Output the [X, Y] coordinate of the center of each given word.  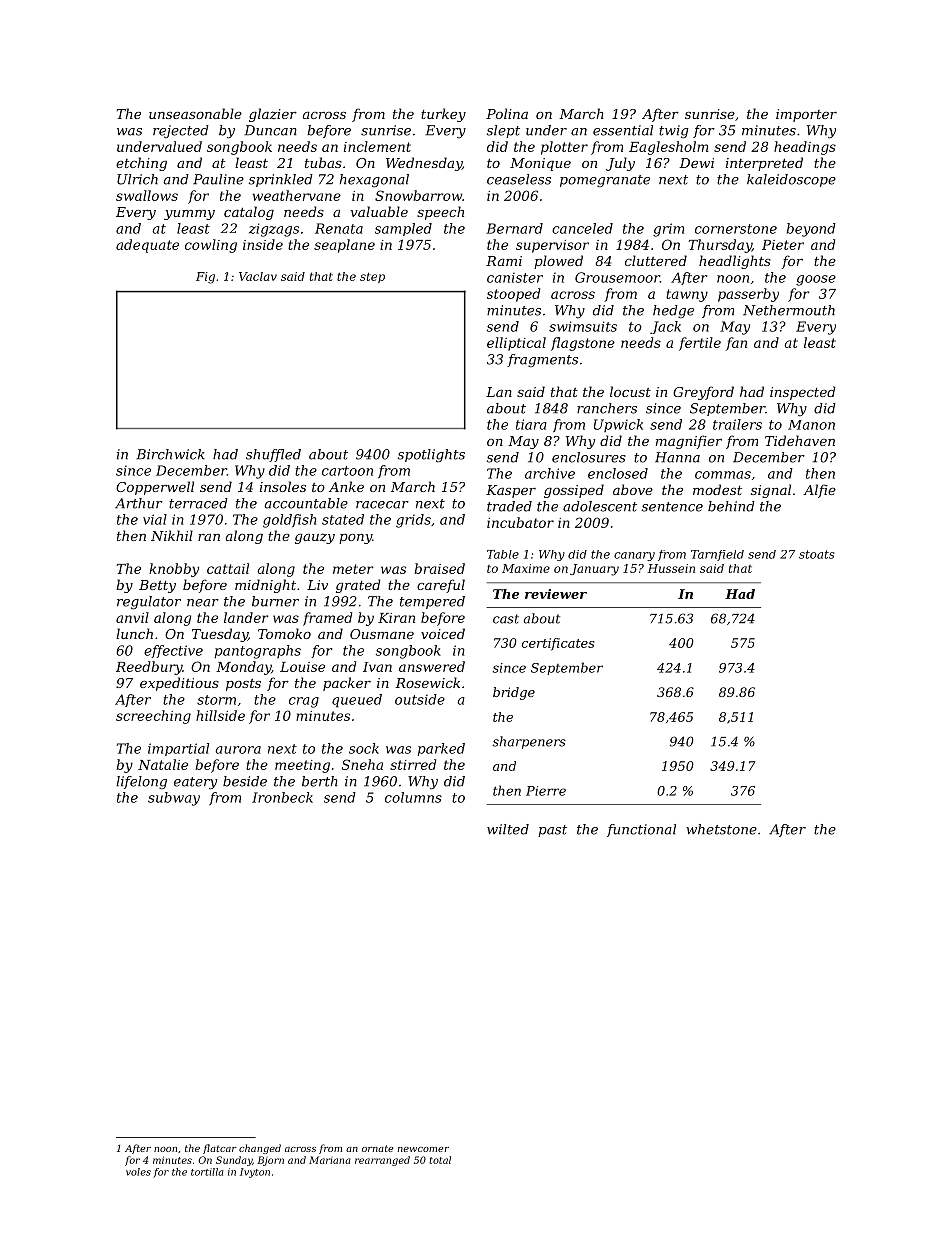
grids [413, 521]
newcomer [423, 1149]
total [440, 1160]
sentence [672, 507]
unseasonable [195, 113]
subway [174, 799]
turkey [443, 115]
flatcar [220, 1149]
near [203, 603]
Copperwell [155, 488]
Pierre [546, 791]
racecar [382, 505]
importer [806, 115]
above [633, 489]
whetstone [721, 829]
